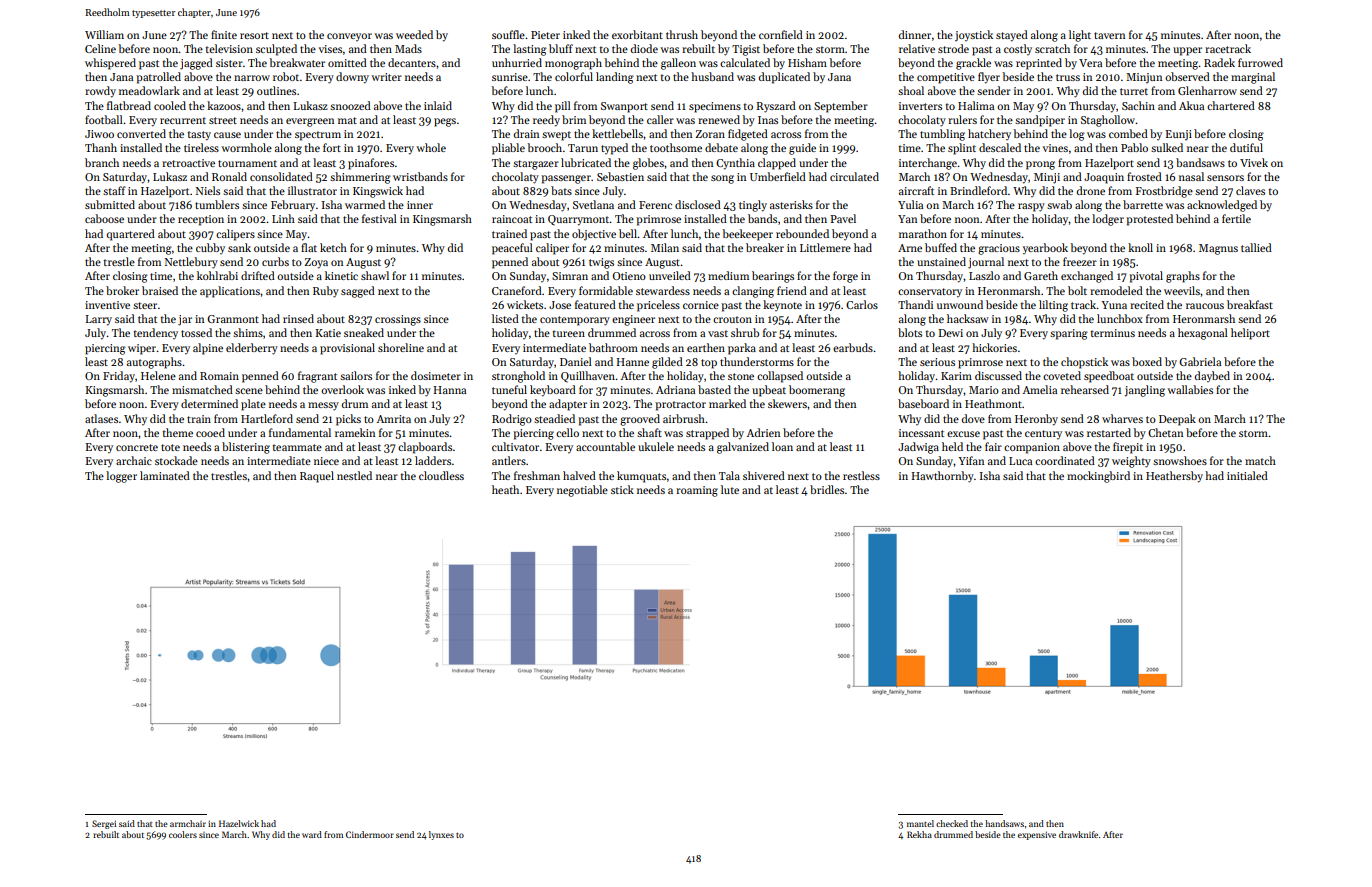  I want to click on caller, so click(660, 119).
